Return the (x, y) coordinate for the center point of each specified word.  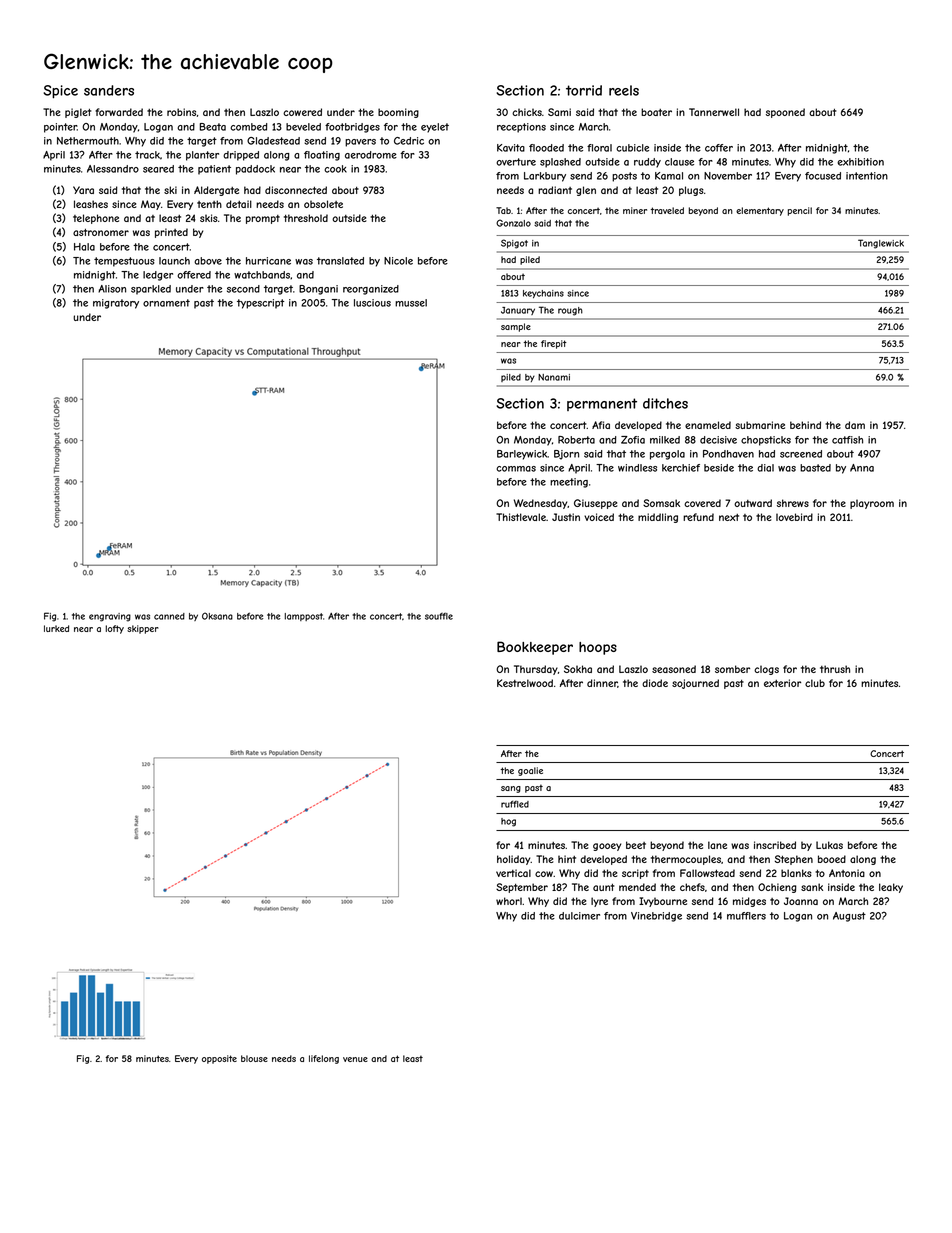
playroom (872, 504)
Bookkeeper (535, 648)
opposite (219, 1059)
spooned (785, 113)
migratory (116, 304)
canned (169, 616)
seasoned (674, 669)
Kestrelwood (525, 683)
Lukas (829, 845)
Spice (60, 92)
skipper (143, 629)
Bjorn (566, 455)
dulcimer (579, 916)
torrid (584, 90)
